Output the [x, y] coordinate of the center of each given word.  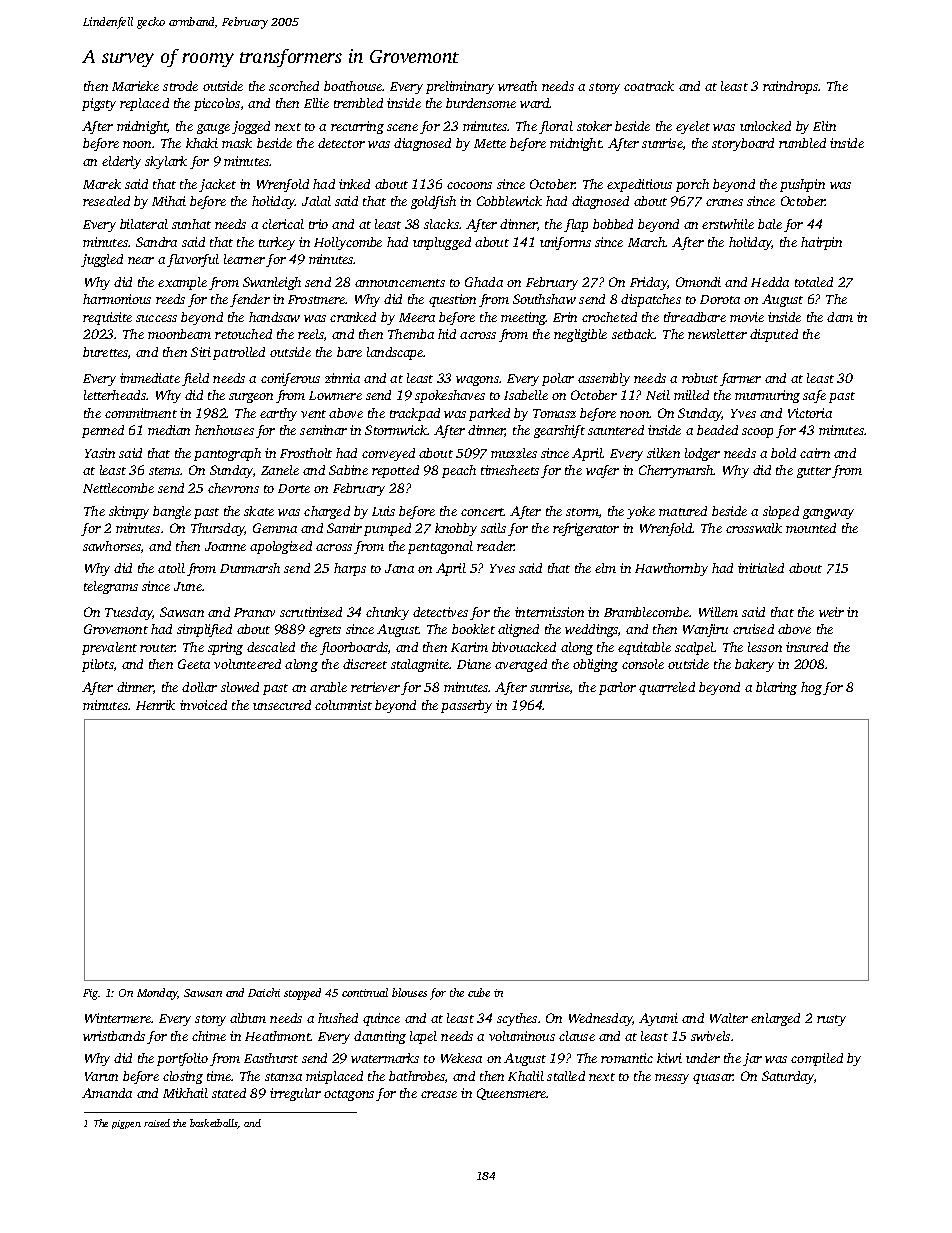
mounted [811, 528]
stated [229, 1093]
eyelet [693, 127]
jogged [251, 127]
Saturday [788, 1077]
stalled [566, 1076]
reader [496, 546]
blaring [776, 688]
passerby [466, 706]
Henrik [155, 705]
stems [165, 471]
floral [556, 127]
